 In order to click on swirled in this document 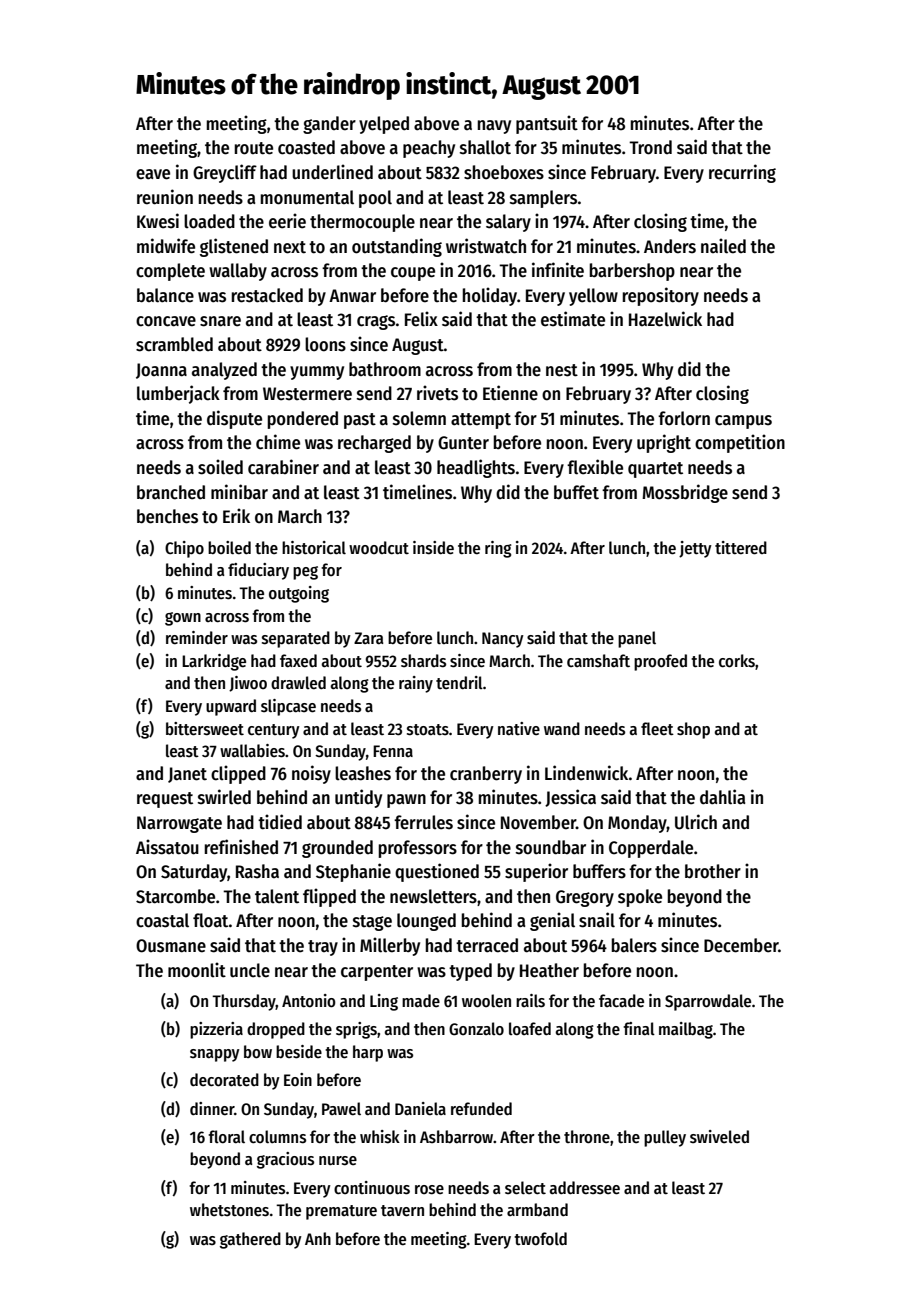, I will do `click(224, 797)`.
